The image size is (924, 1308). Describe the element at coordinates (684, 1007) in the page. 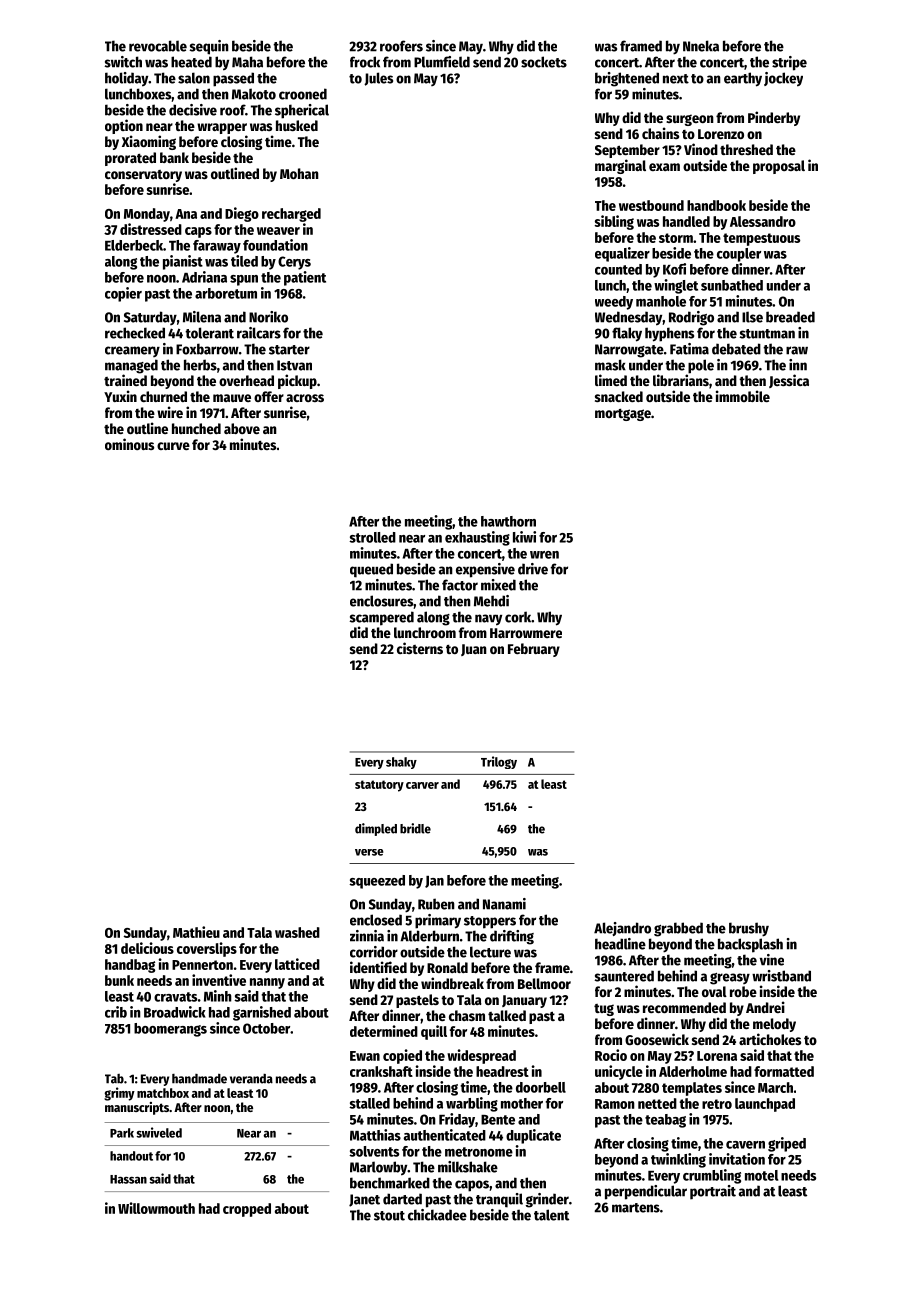

I see `recommended` at that location.
